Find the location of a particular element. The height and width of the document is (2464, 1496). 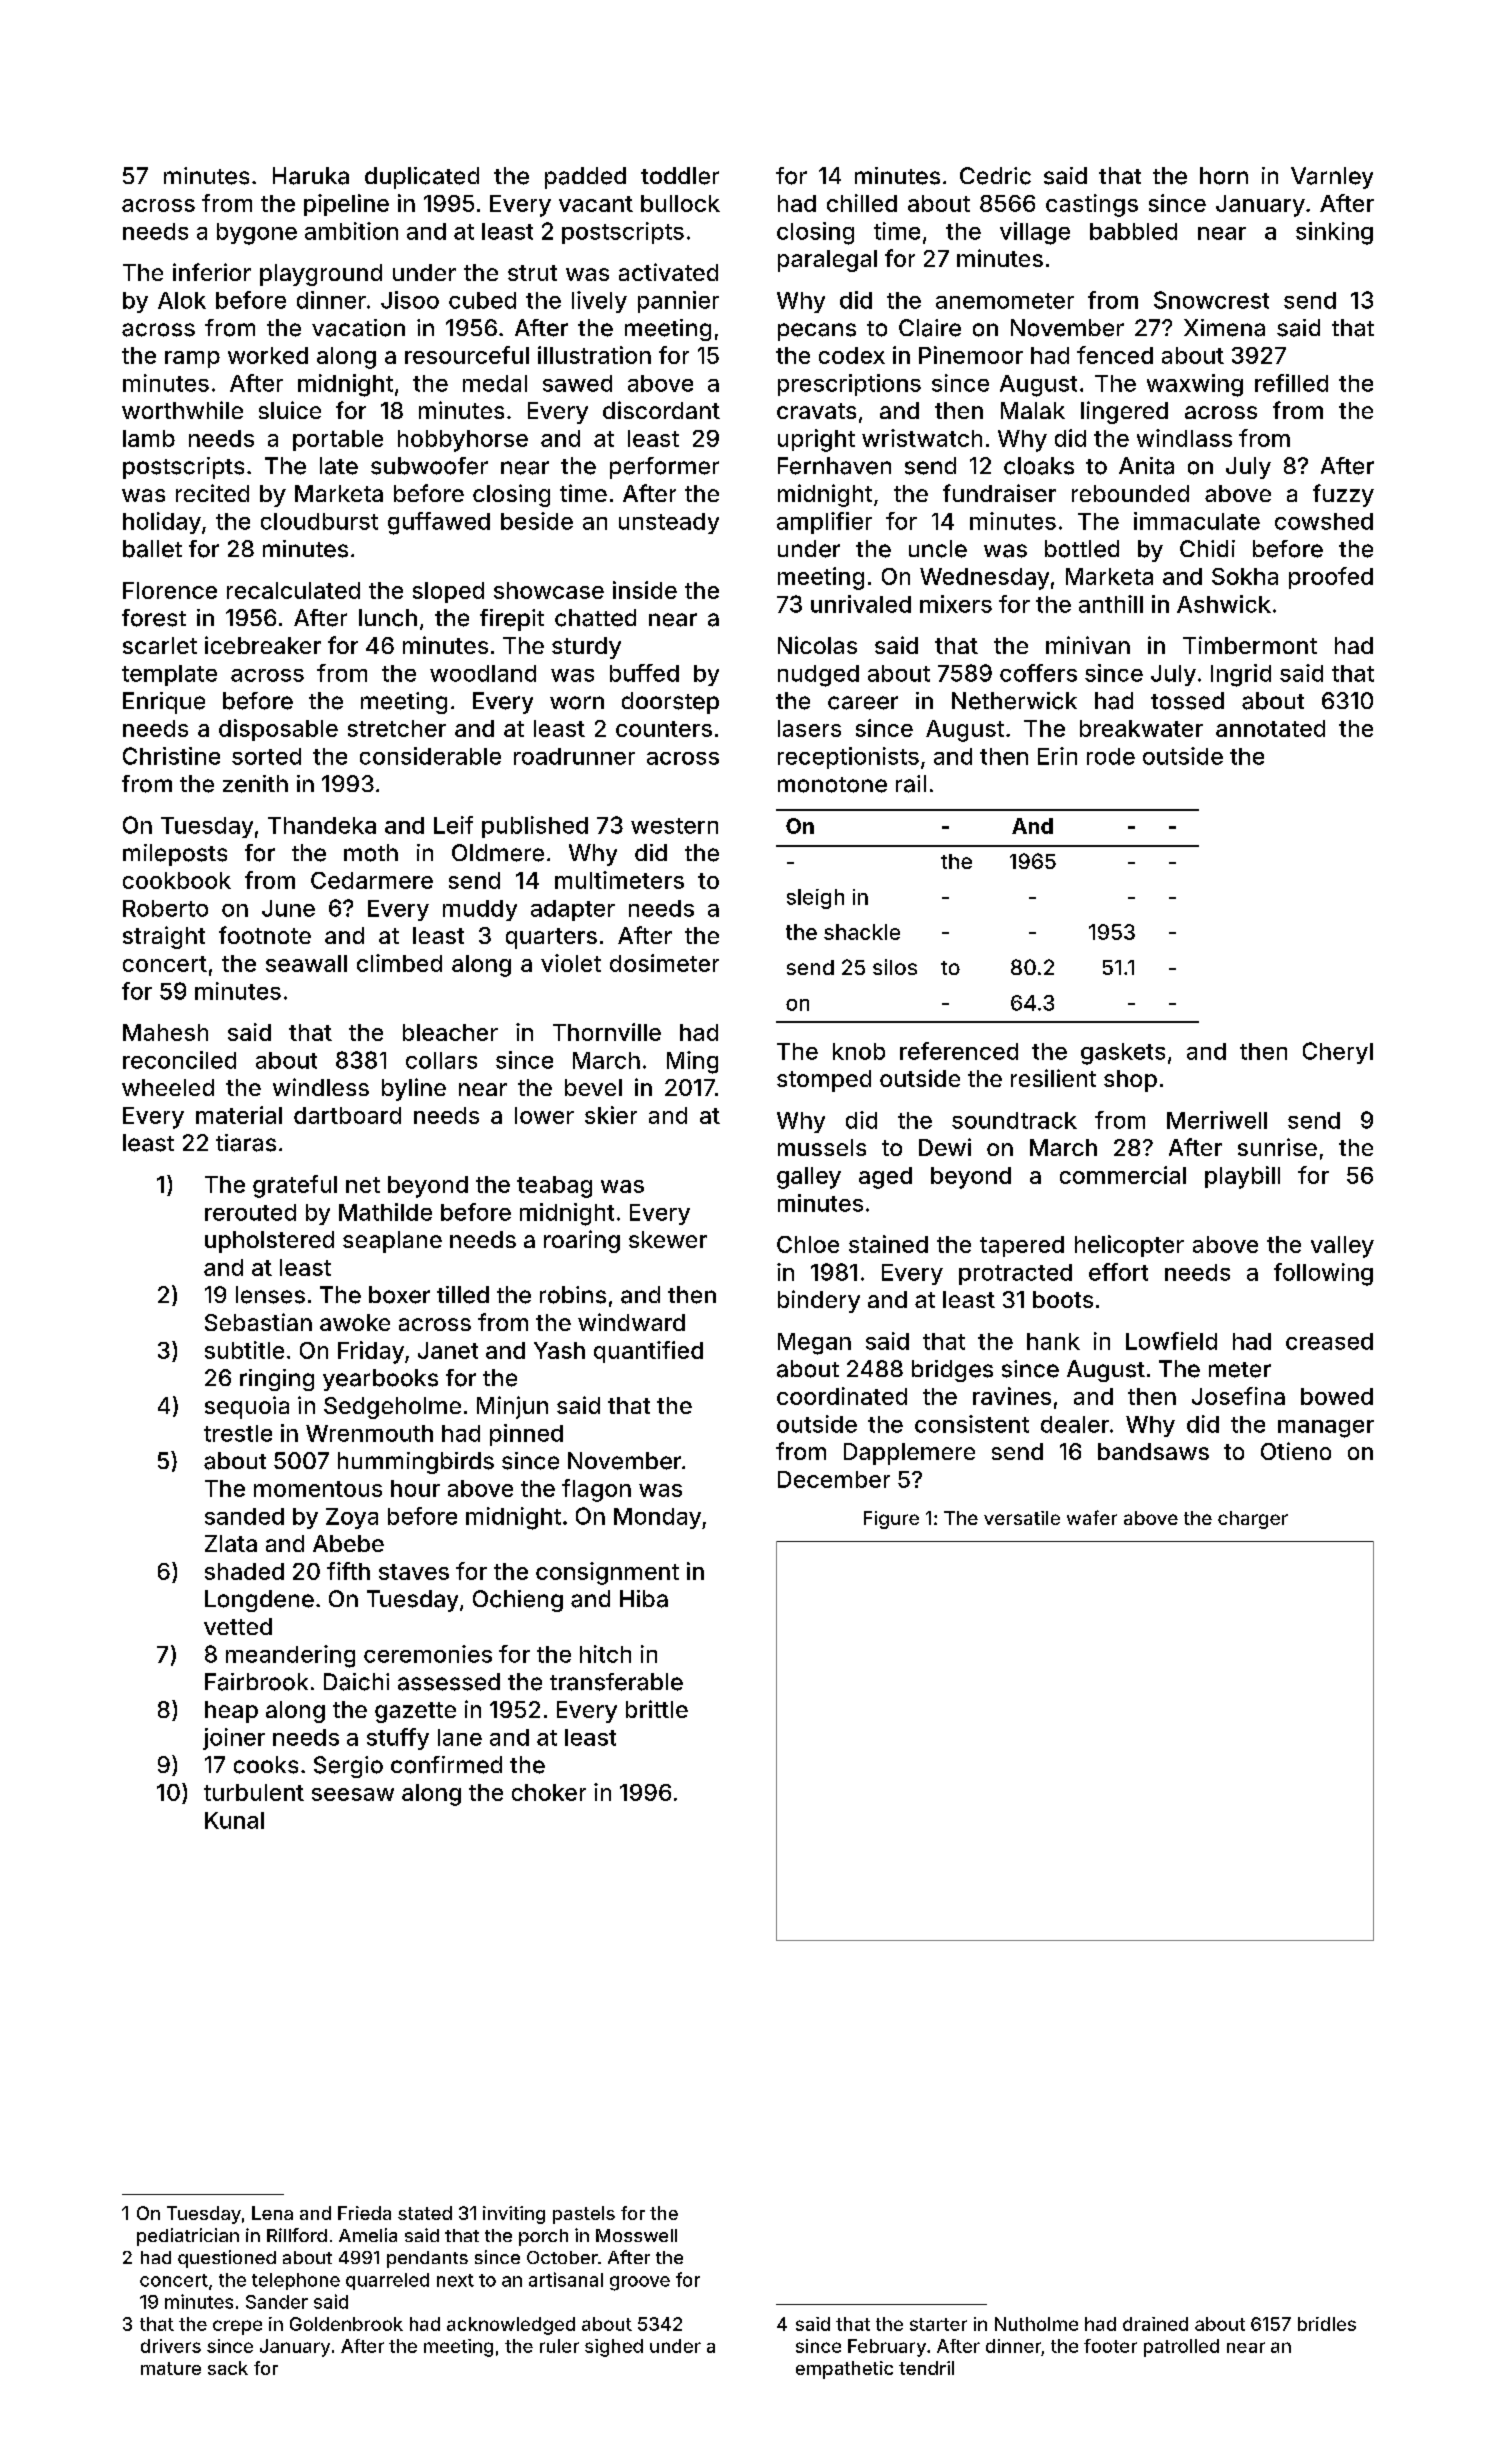

duplicated is located at coordinates (422, 178).
